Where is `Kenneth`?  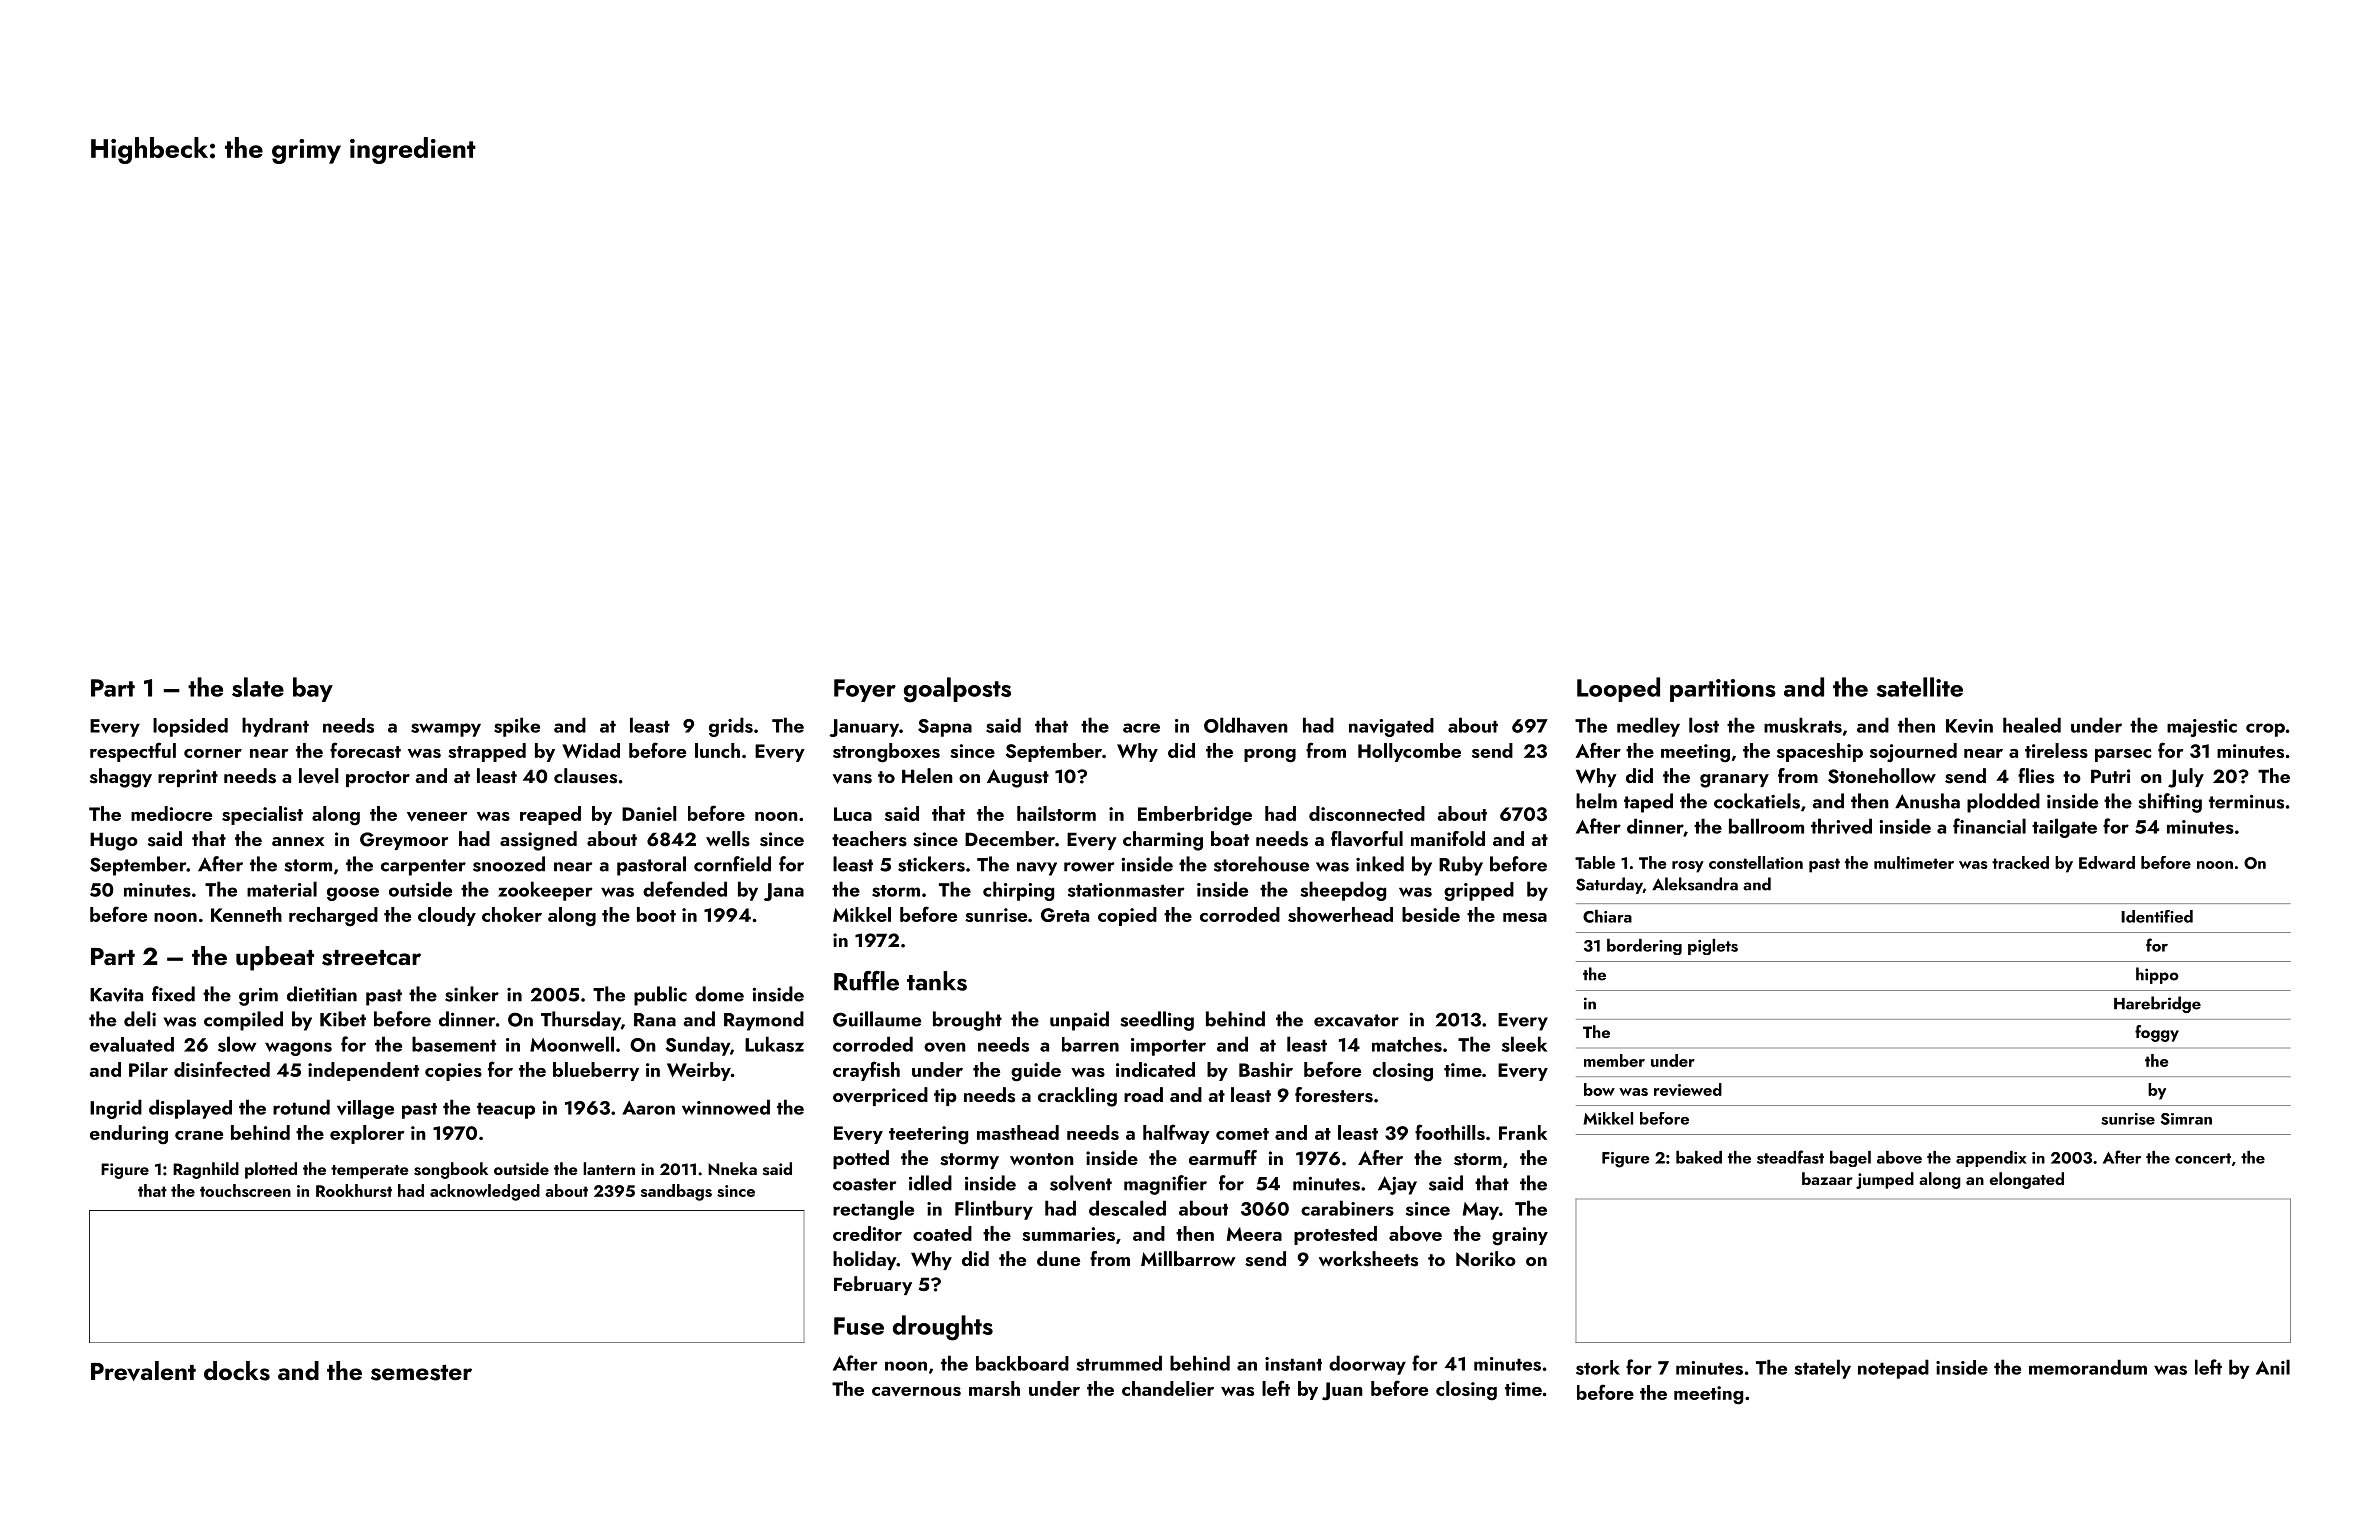
Kenneth is located at coordinates (246, 914).
